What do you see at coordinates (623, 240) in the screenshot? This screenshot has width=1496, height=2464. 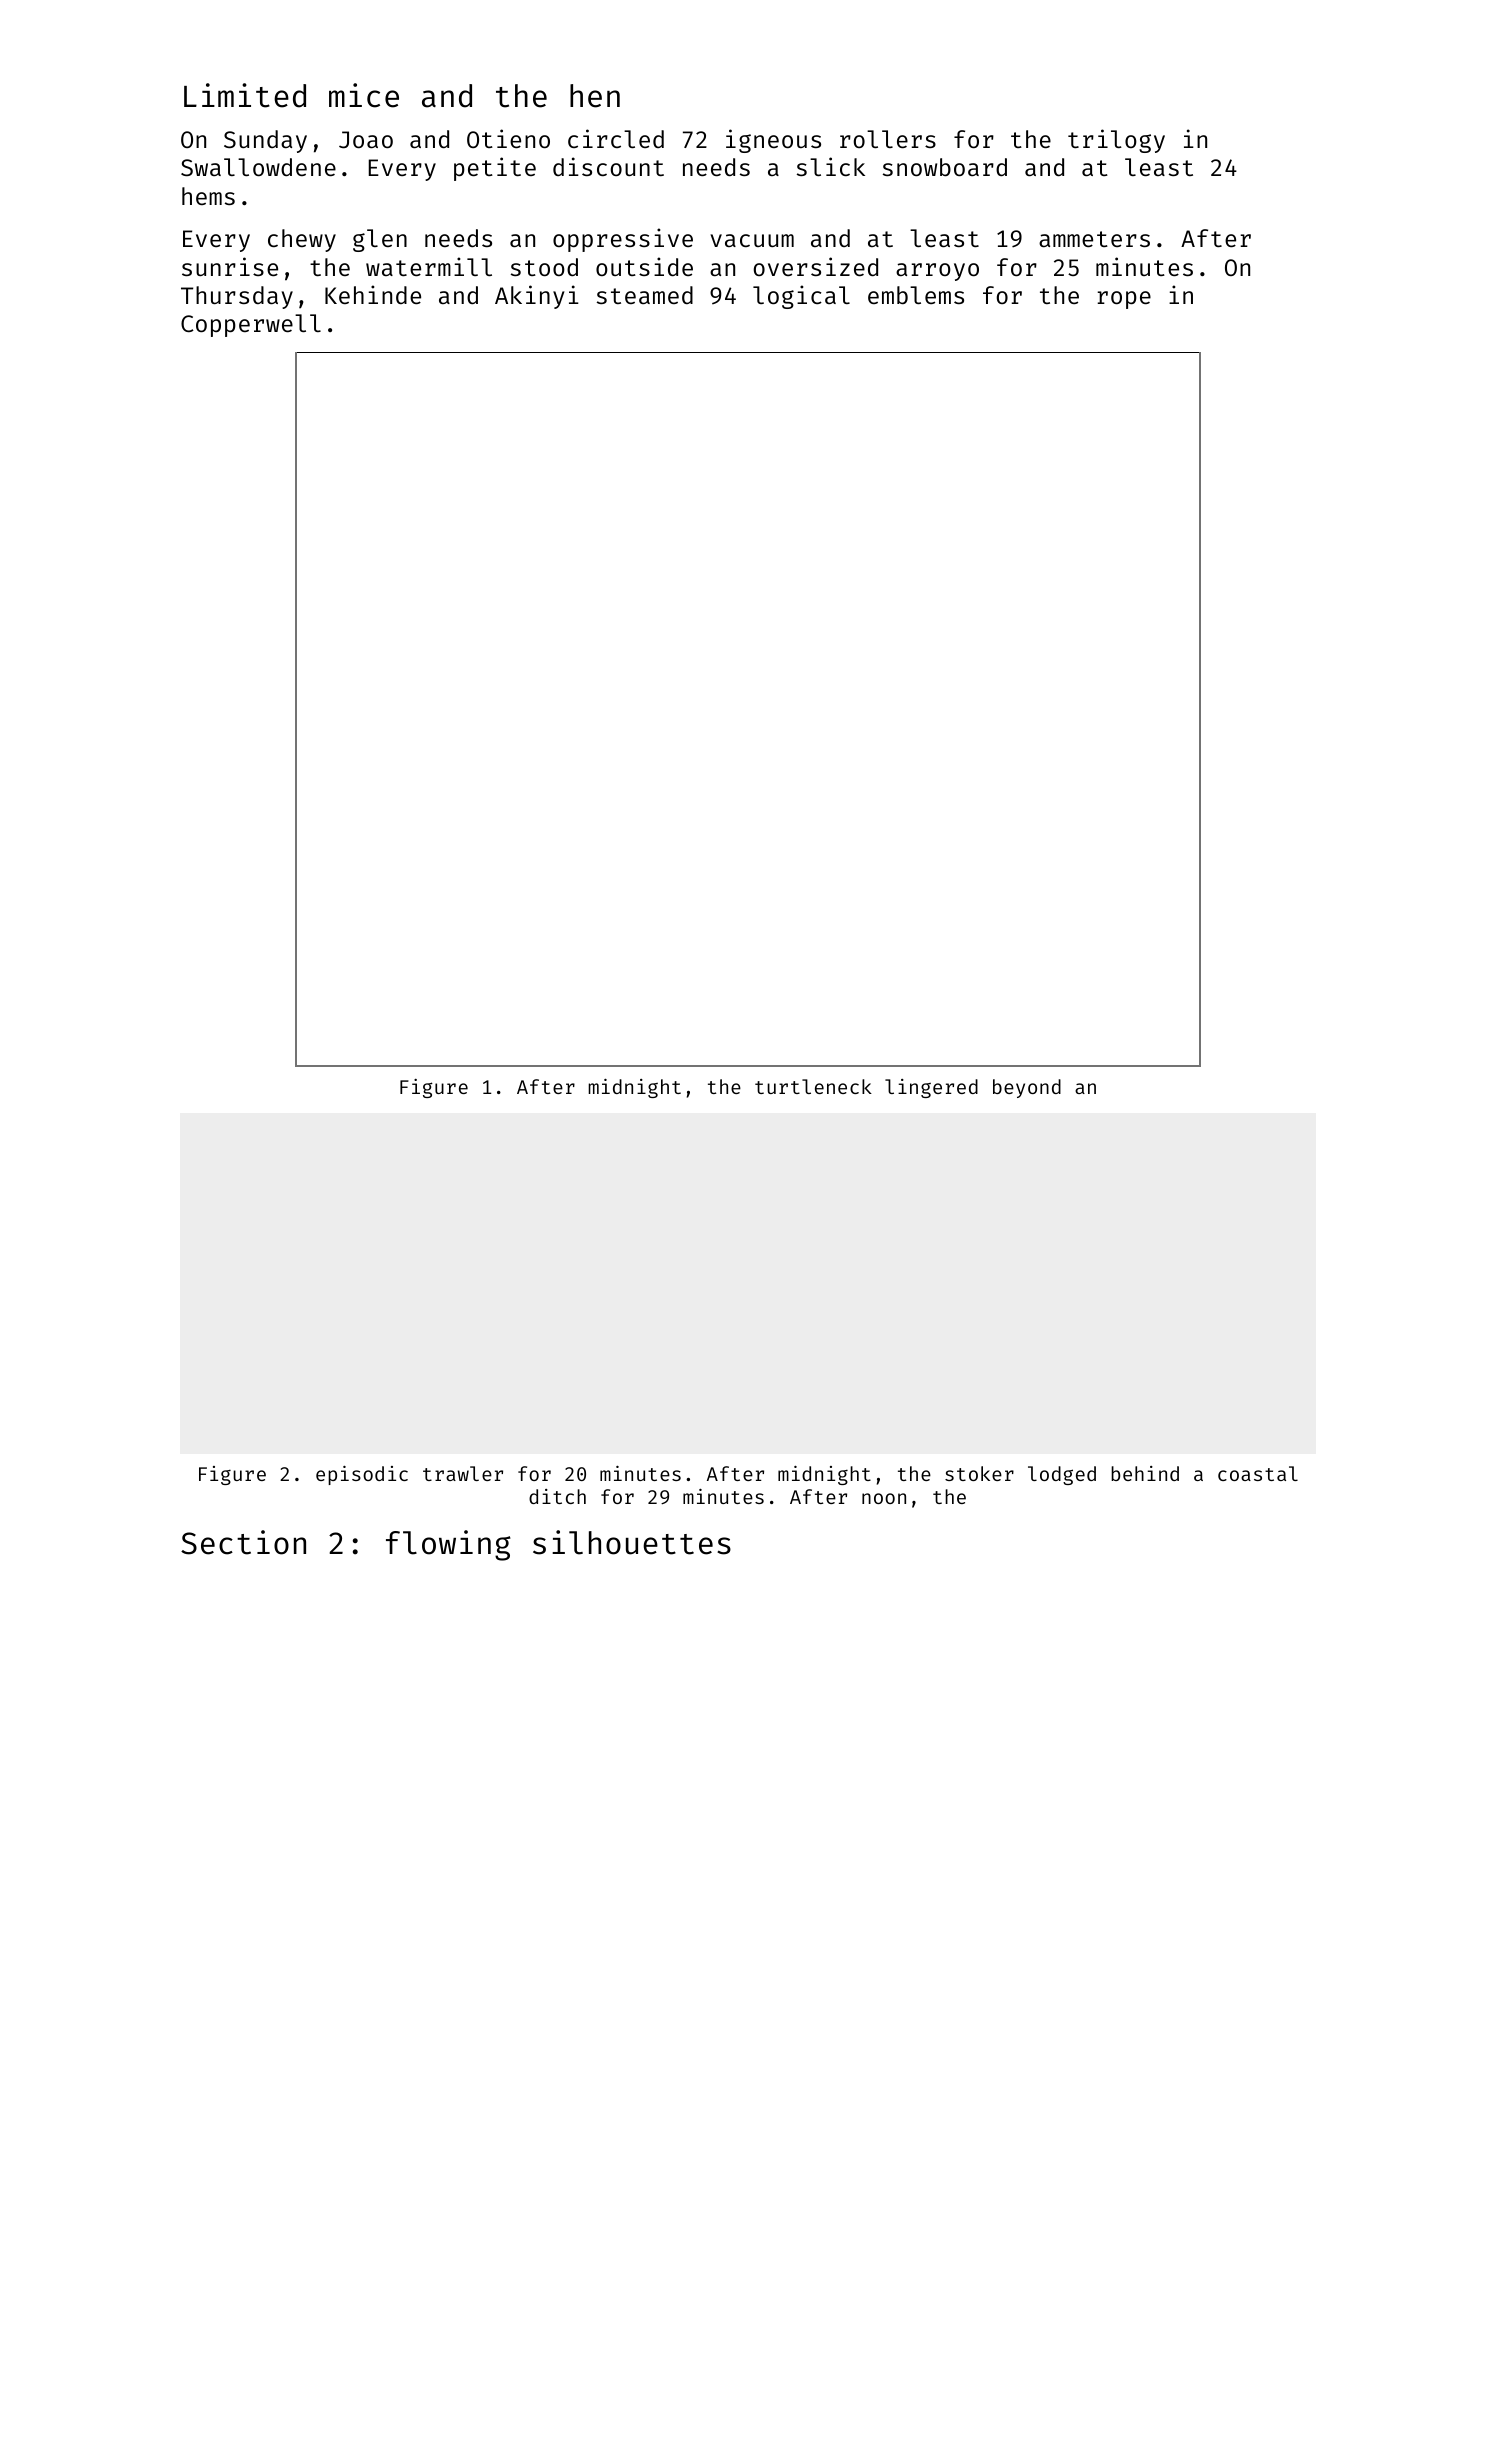 I see `oppressive` at bounding box center [623, 240].
